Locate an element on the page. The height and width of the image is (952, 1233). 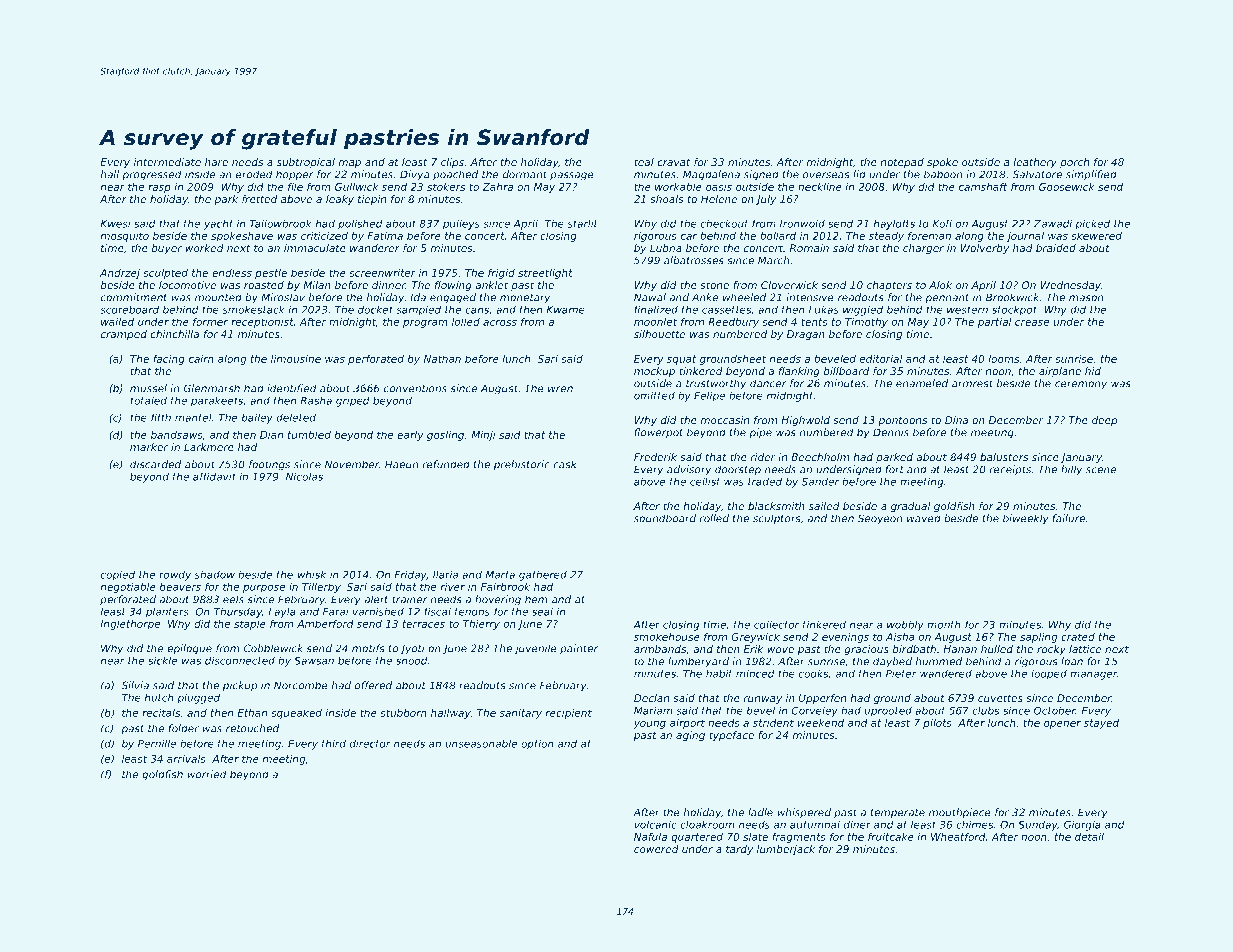
wren is located at coordinates (560, 389).
